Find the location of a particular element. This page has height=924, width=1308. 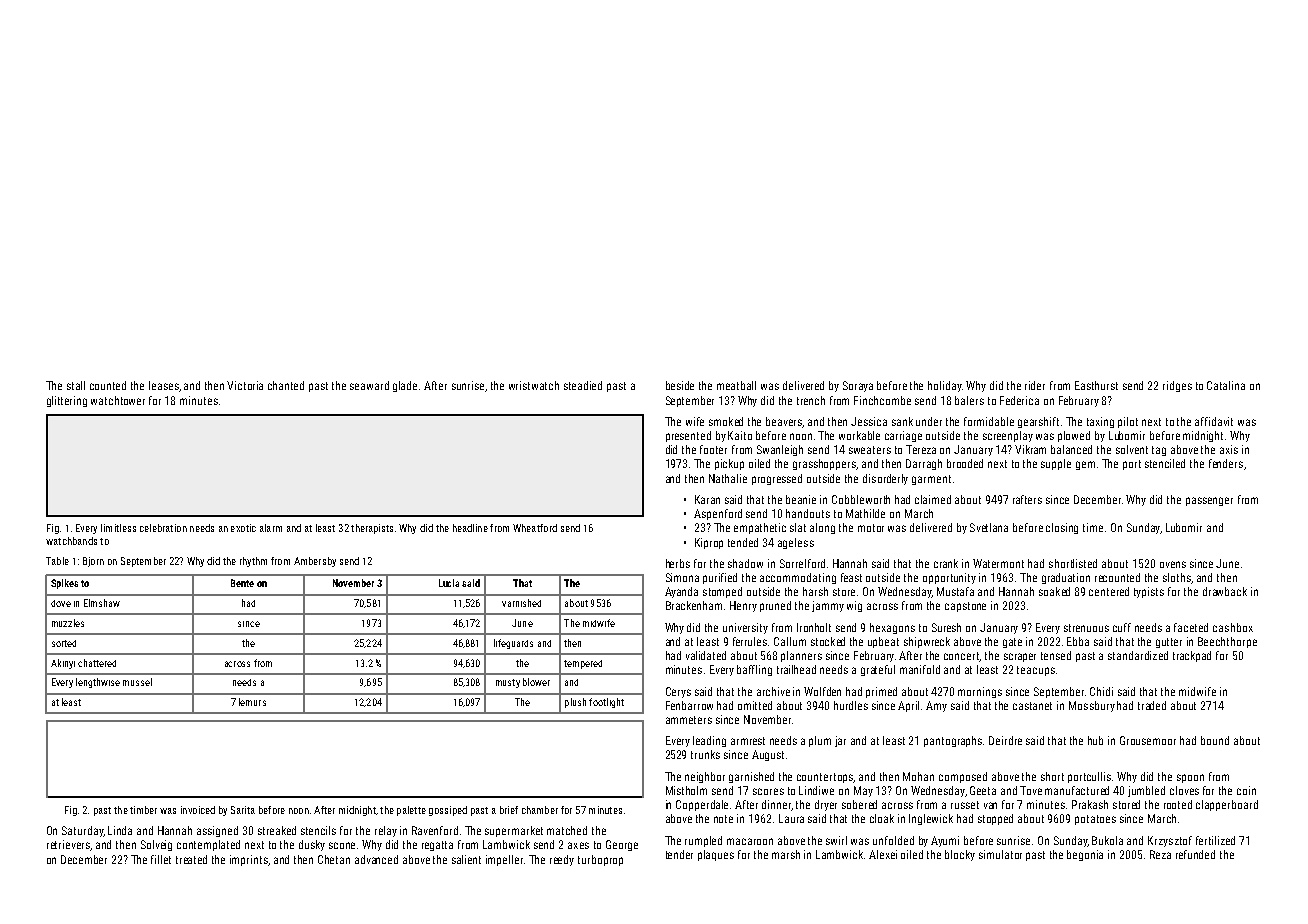

stomped is located at coordinates (722, 592).
